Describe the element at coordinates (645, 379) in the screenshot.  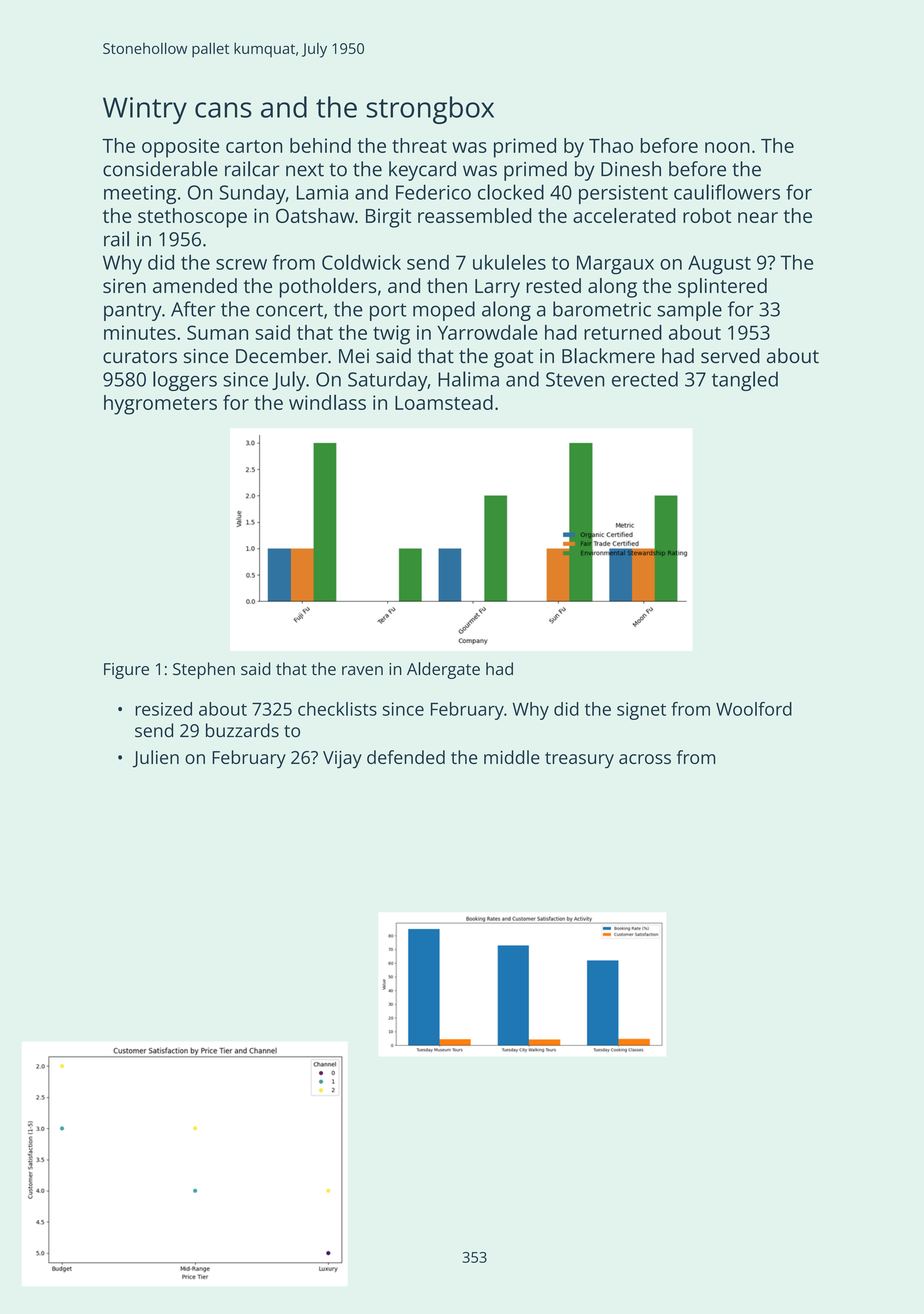
I see `erected` at that location.
